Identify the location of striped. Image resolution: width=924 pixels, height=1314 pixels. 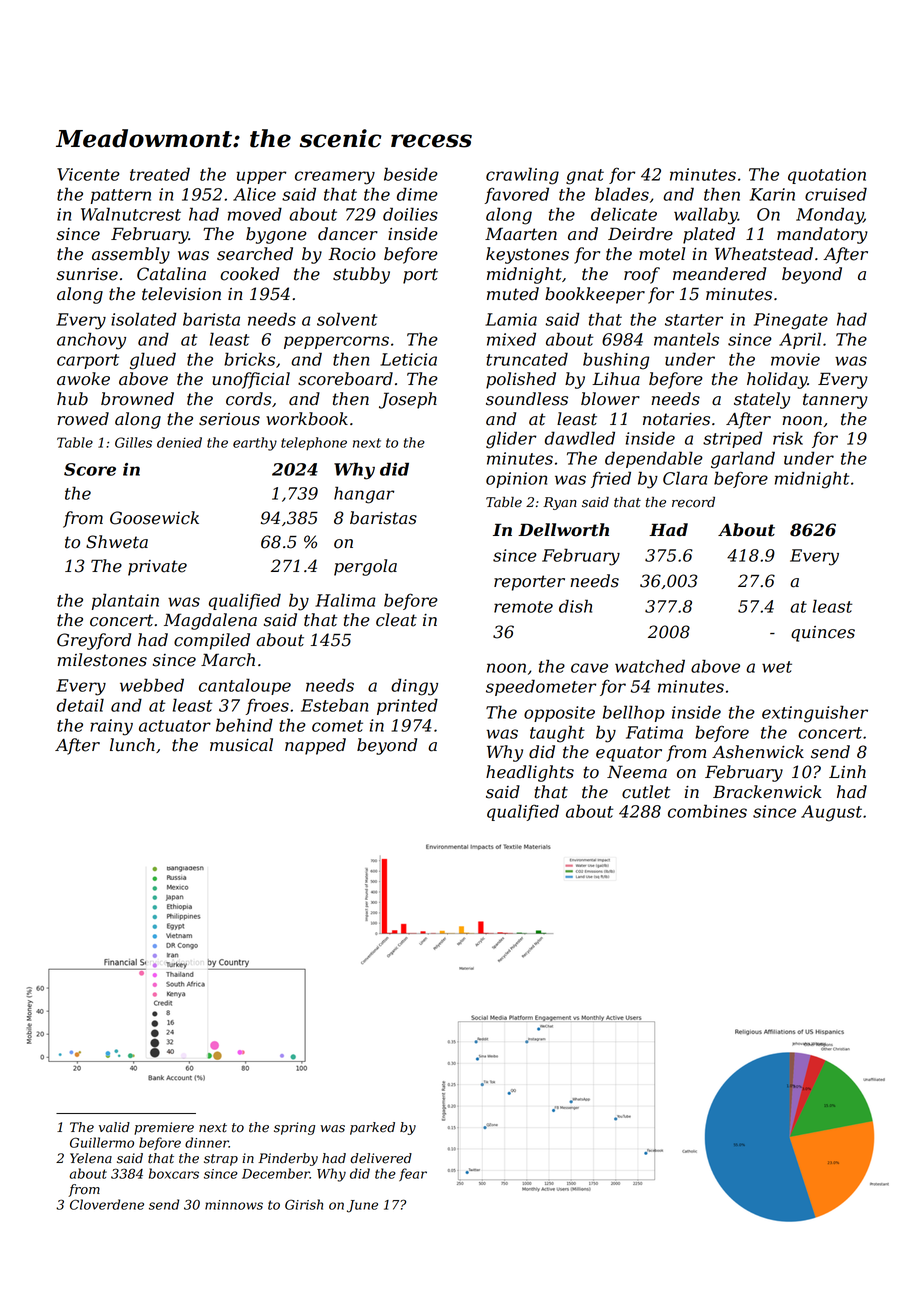
(732, 439).
